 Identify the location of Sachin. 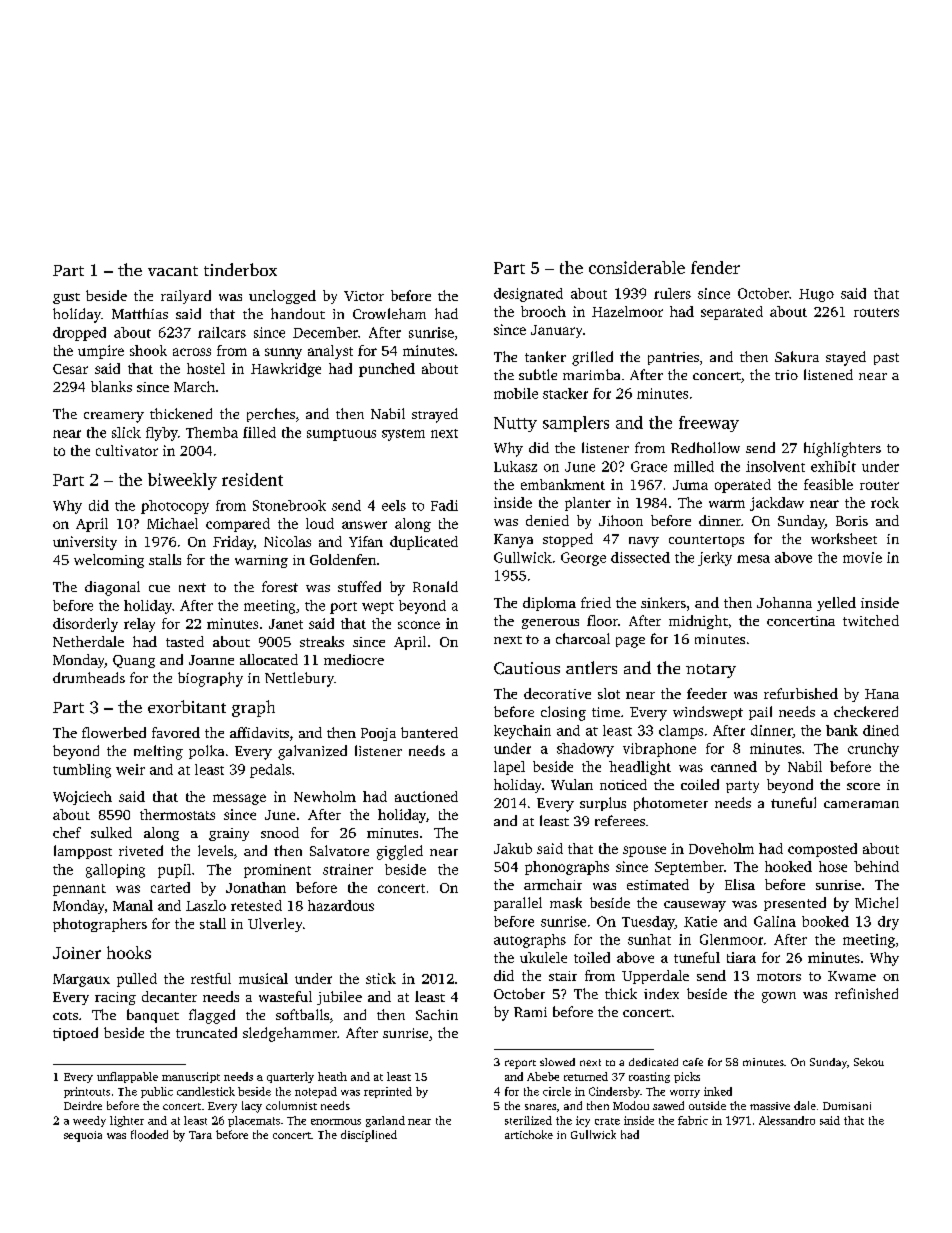
(437, 1014).
